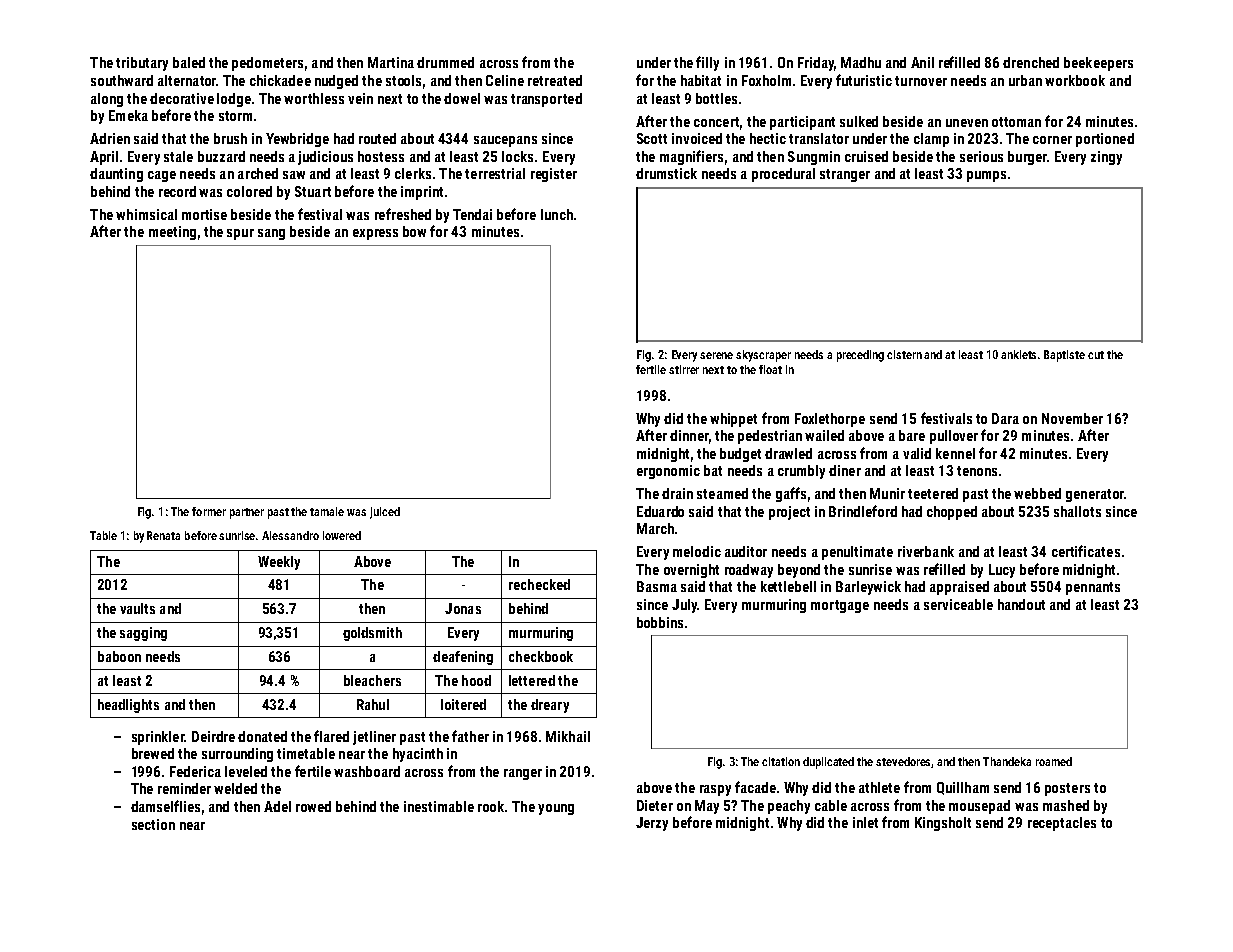  I want to click on serene, so click(716, 355).
